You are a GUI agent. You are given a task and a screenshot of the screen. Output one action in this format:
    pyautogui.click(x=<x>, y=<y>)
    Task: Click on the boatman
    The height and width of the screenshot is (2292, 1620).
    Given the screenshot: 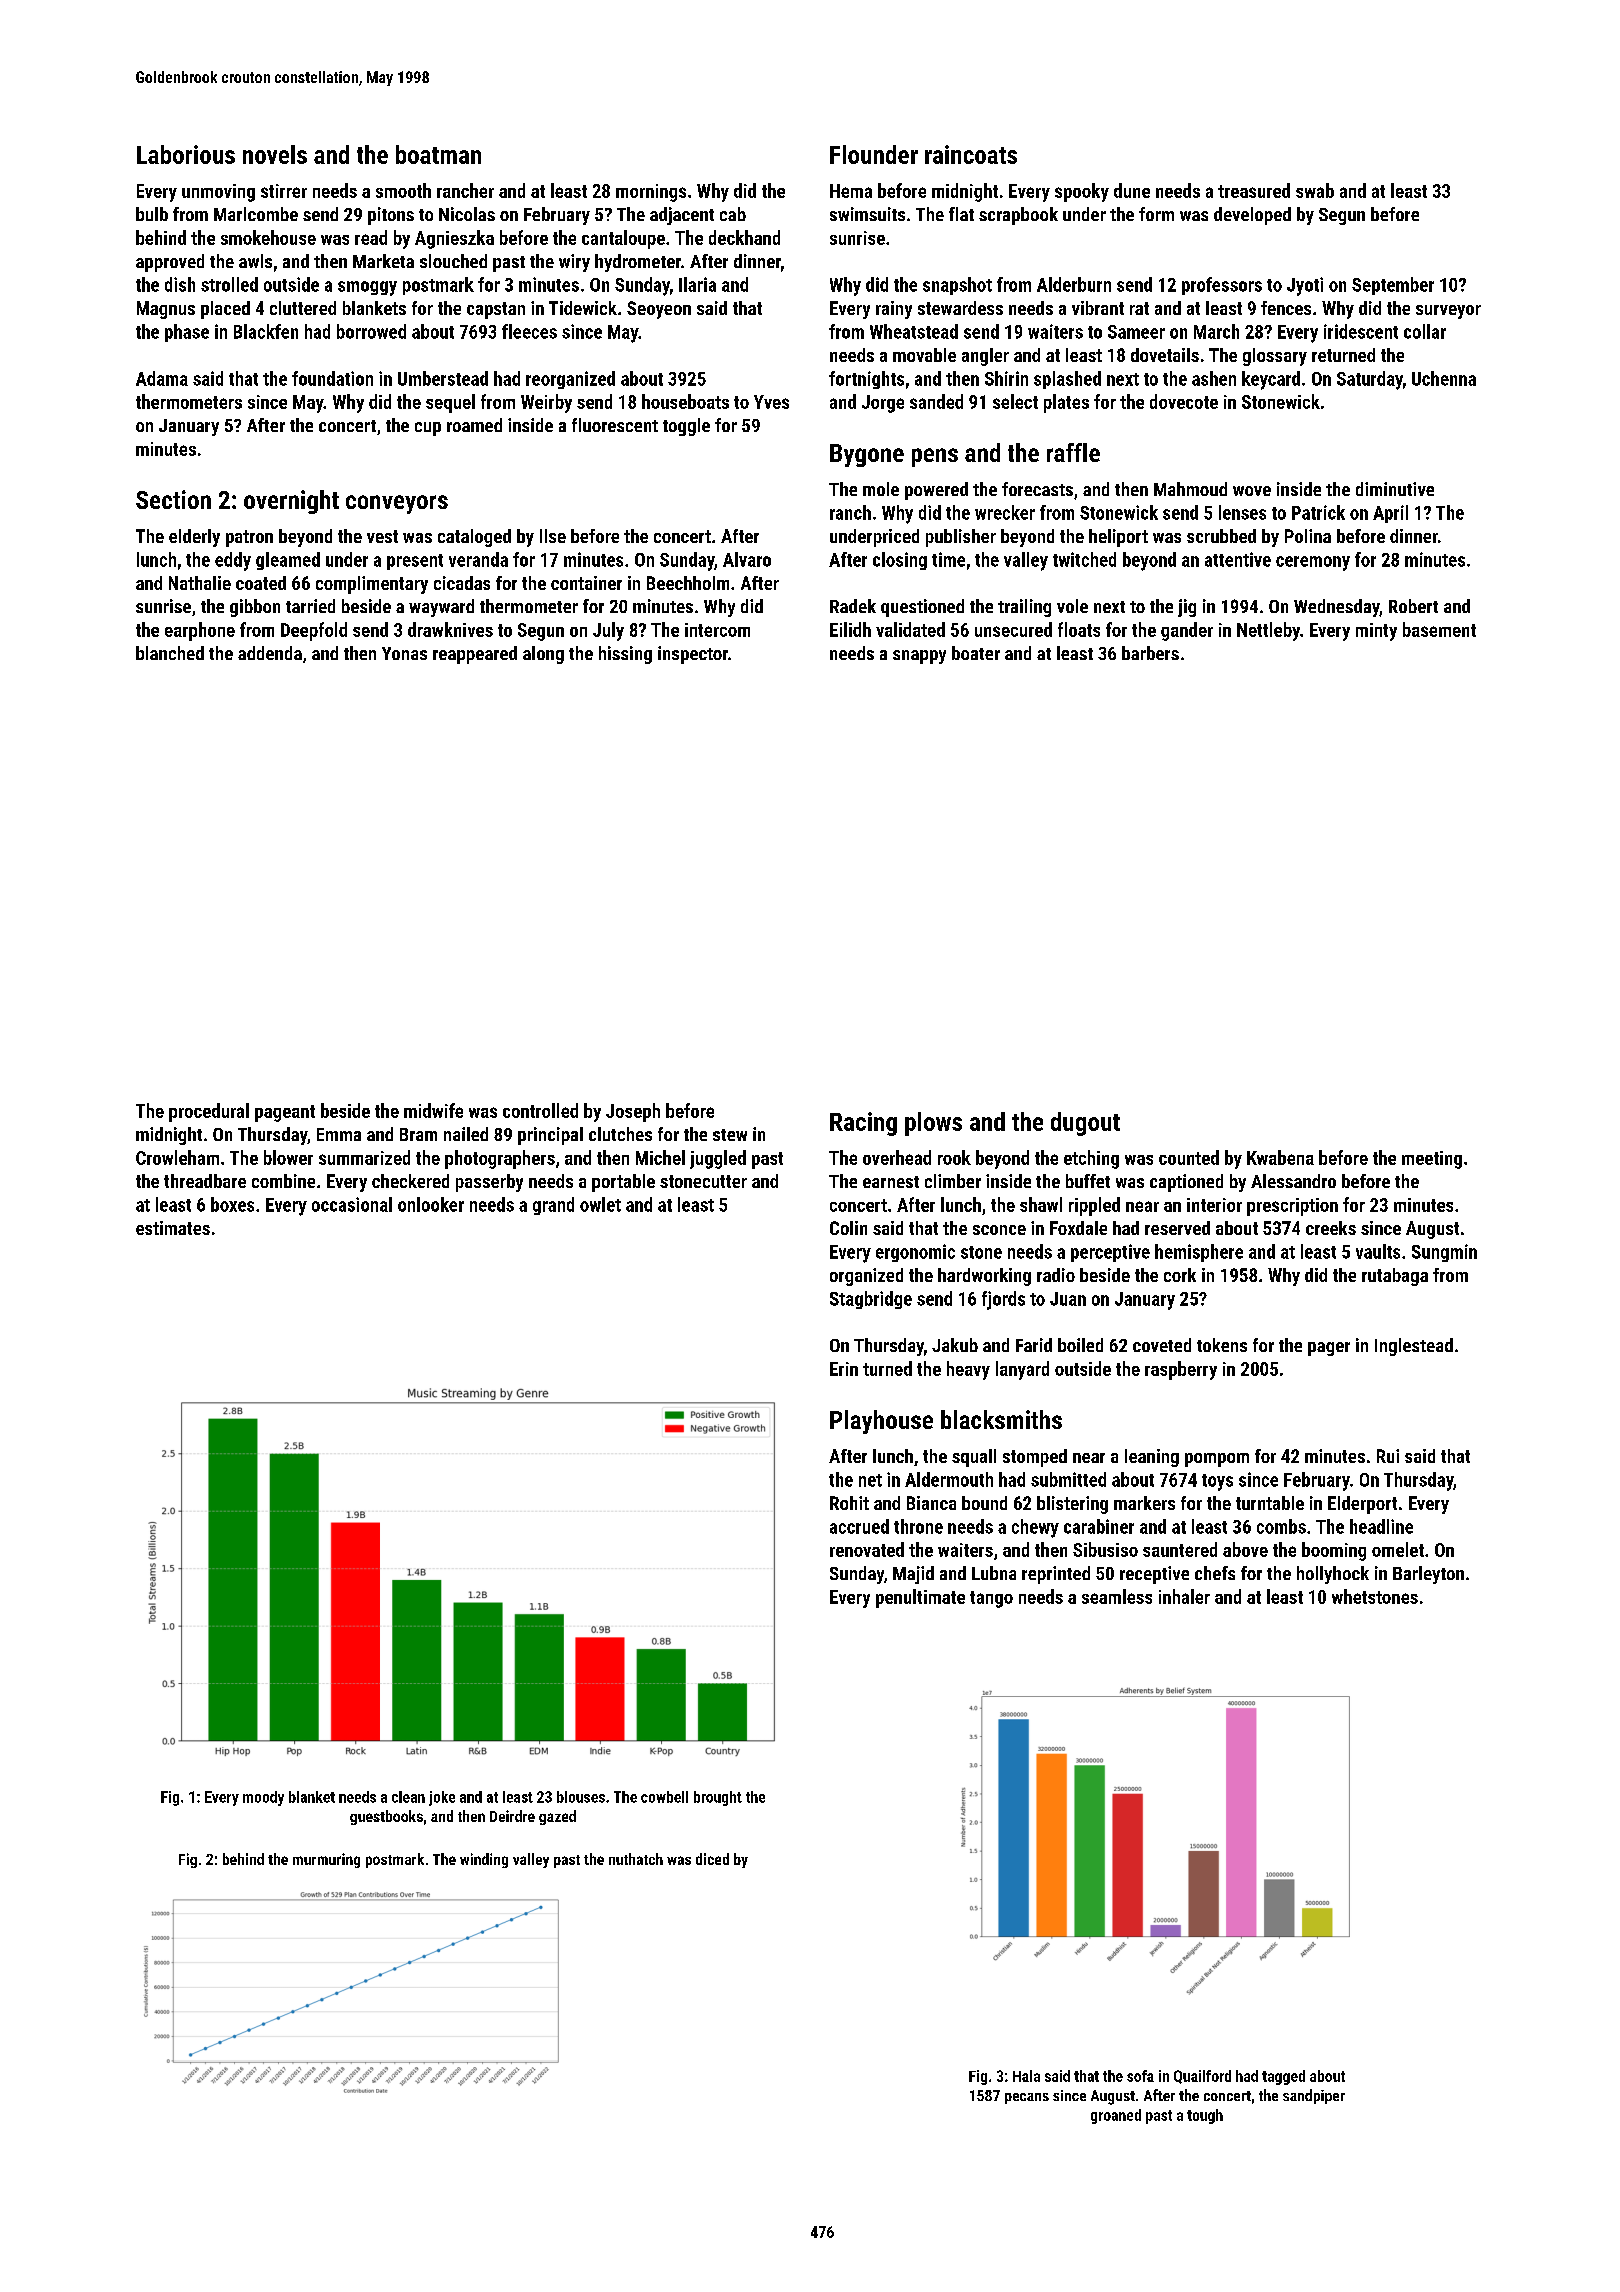 What is the action you would take?
    pyautogui.click(x=438, y=154)
